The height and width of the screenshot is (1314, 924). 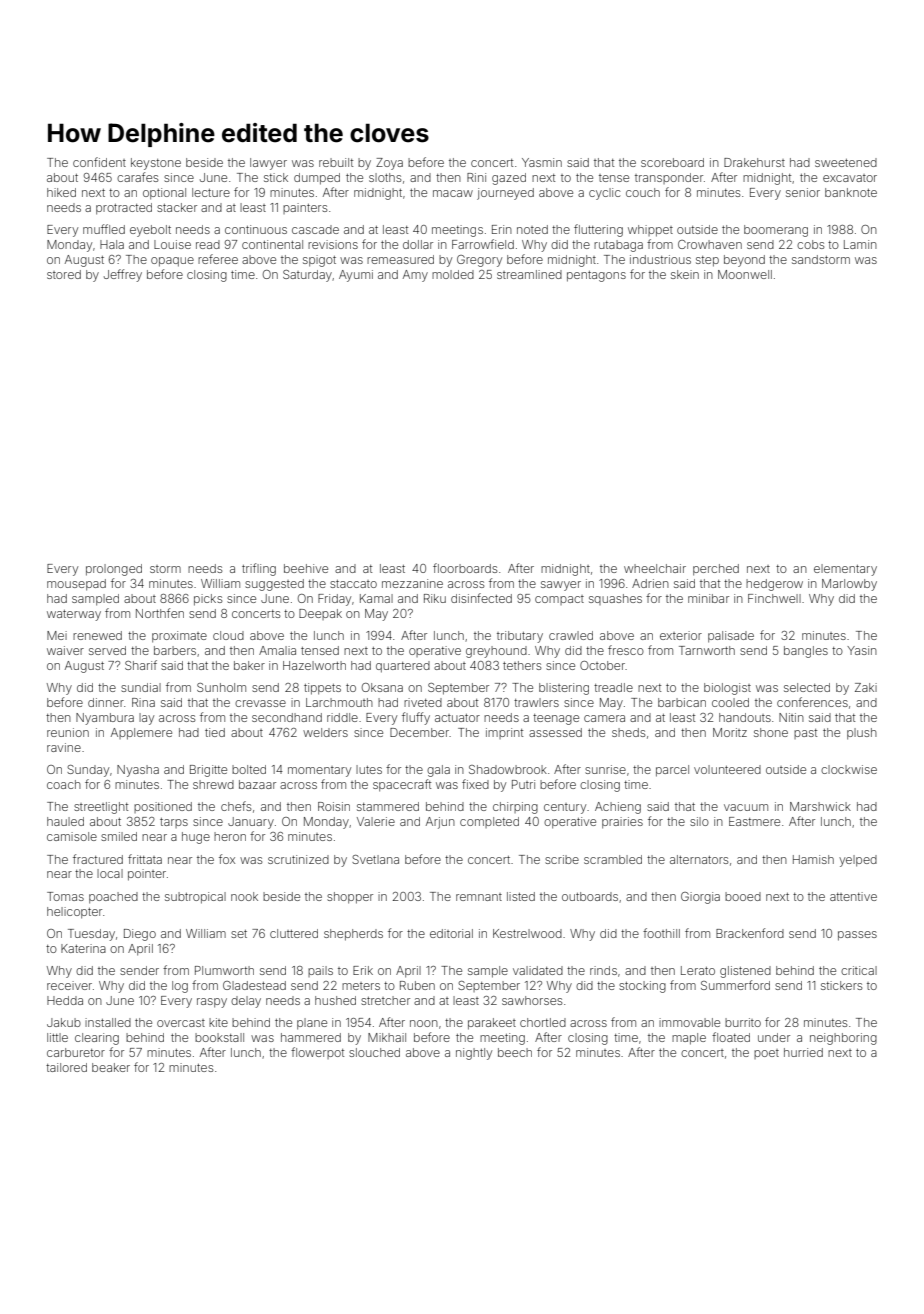 I want to click on Moonwell, so click(x=745, y=274).
